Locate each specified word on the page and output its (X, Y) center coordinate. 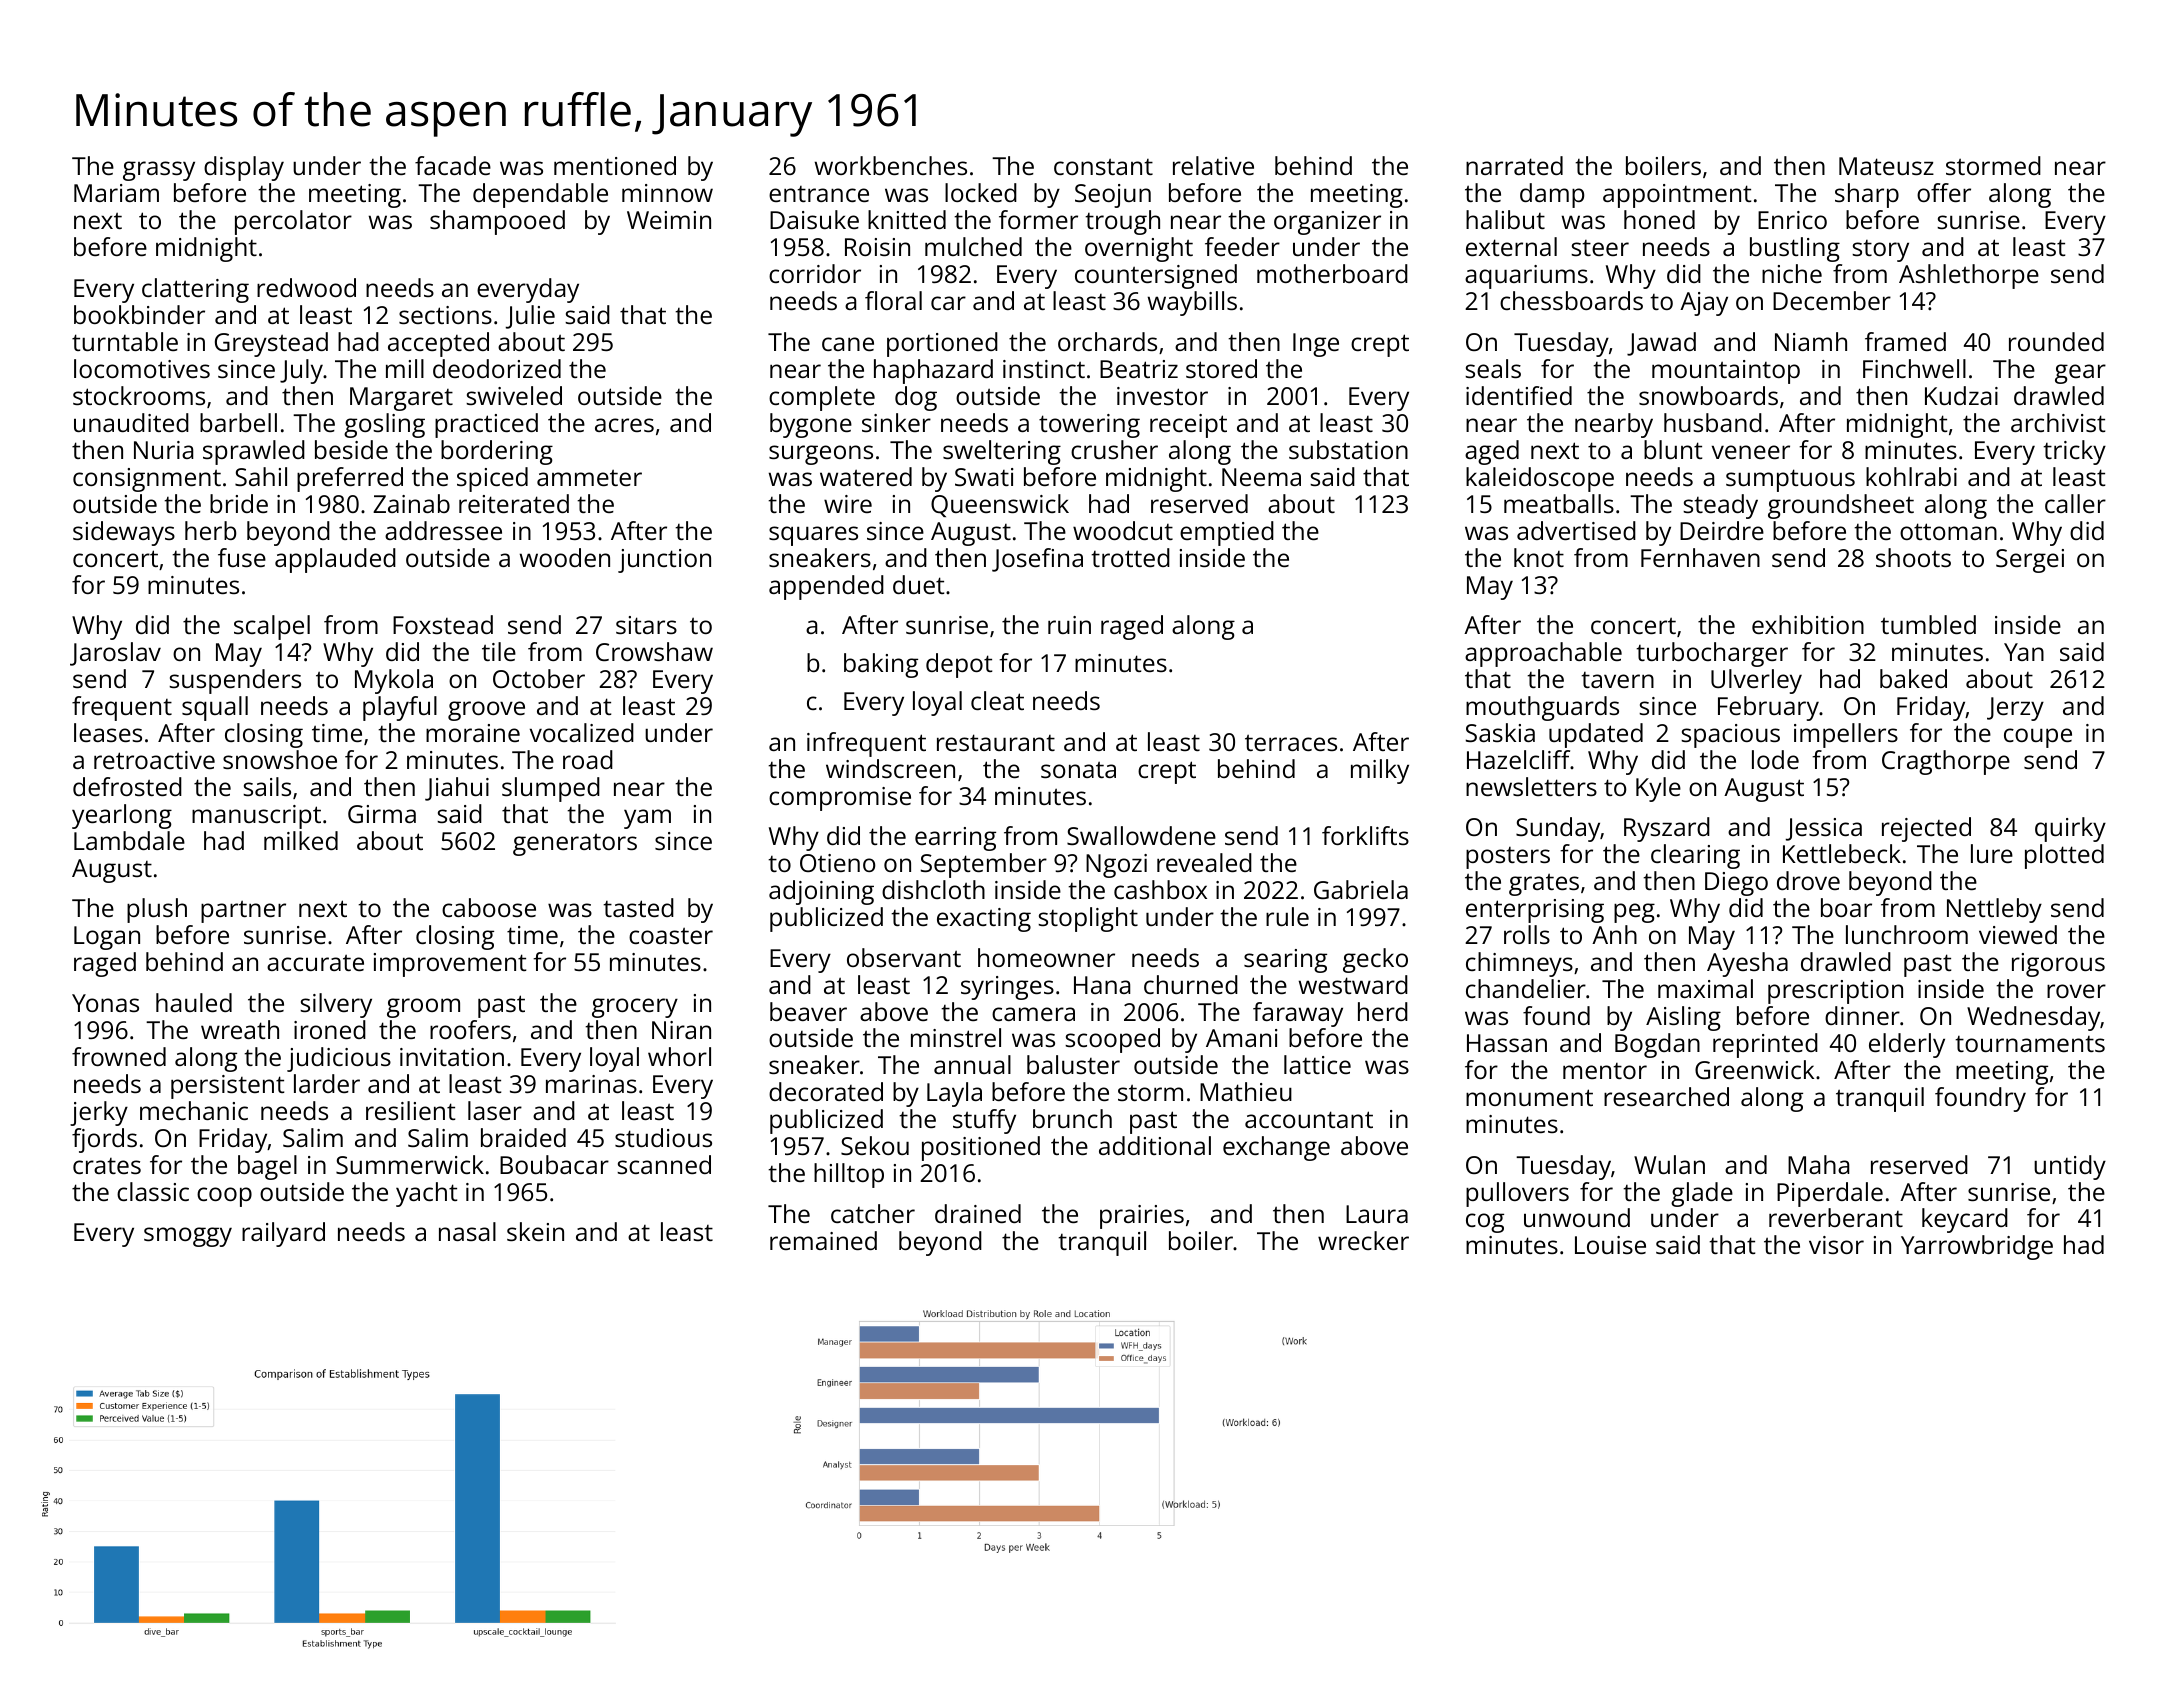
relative (1213, 165)
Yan (2024, 652)
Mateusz (1886, 166)
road (588, 759)
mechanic (194, 1110)
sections (445, 315)
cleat (997, 700)
